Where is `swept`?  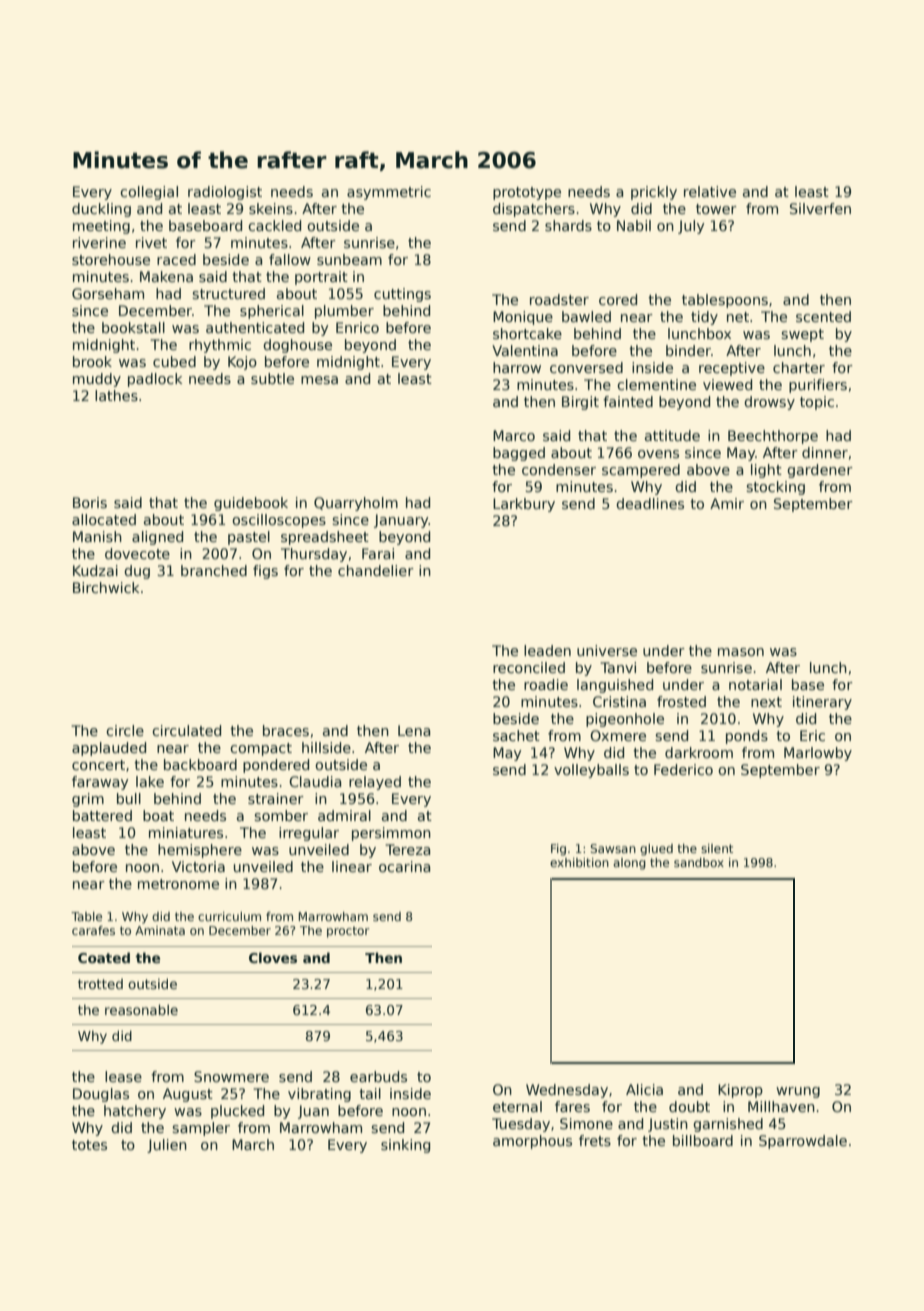
swept is located at coordinates (802, 335).
